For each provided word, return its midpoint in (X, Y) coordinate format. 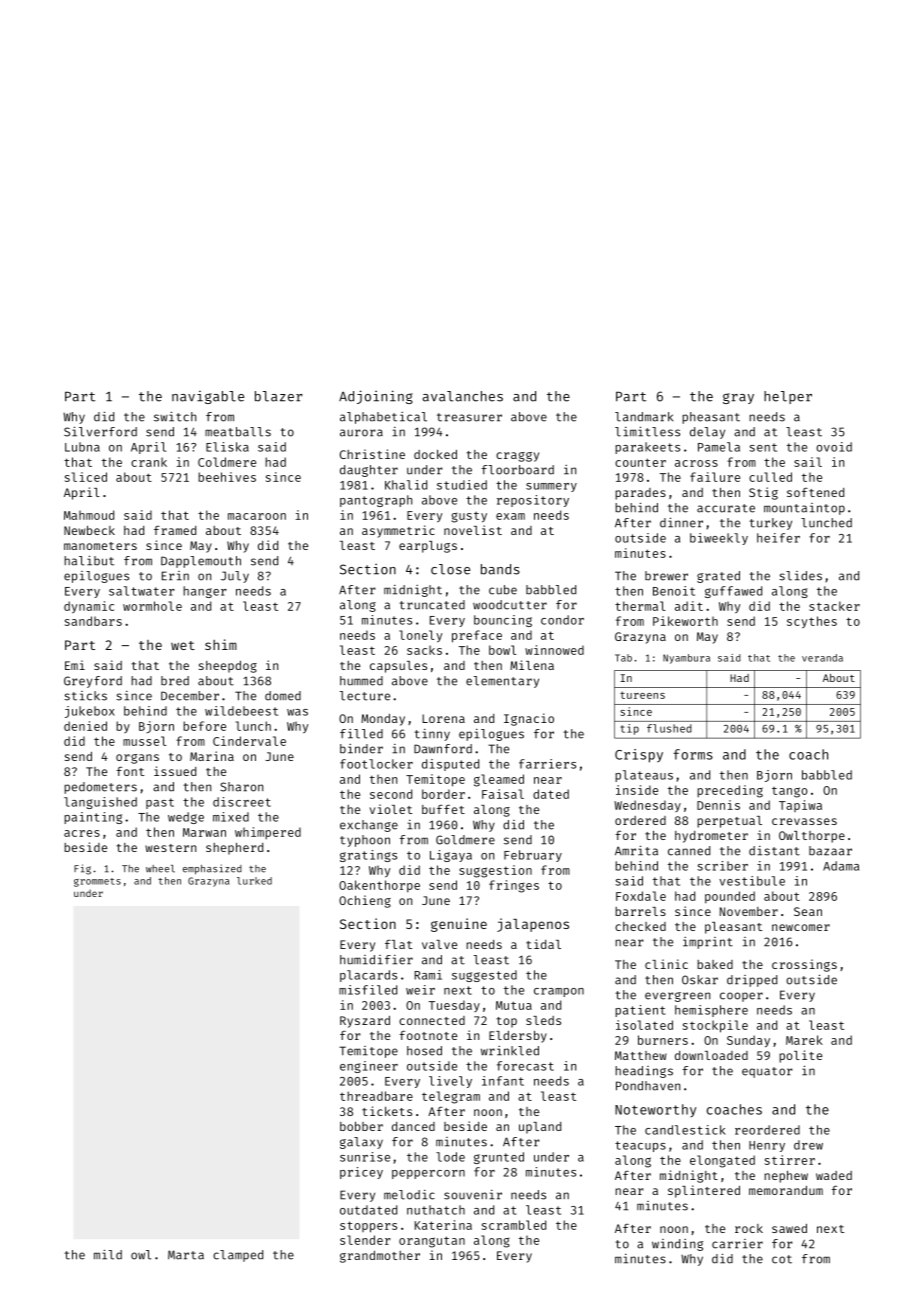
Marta (186, 1255)
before (204, 726)
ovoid (834, 447)
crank (149, 462)
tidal (543, 944)
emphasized (212, 869)
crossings (804, 965)
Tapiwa (800, 806)
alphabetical (383, 418)
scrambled (514, 1225)
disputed (450, 765)
